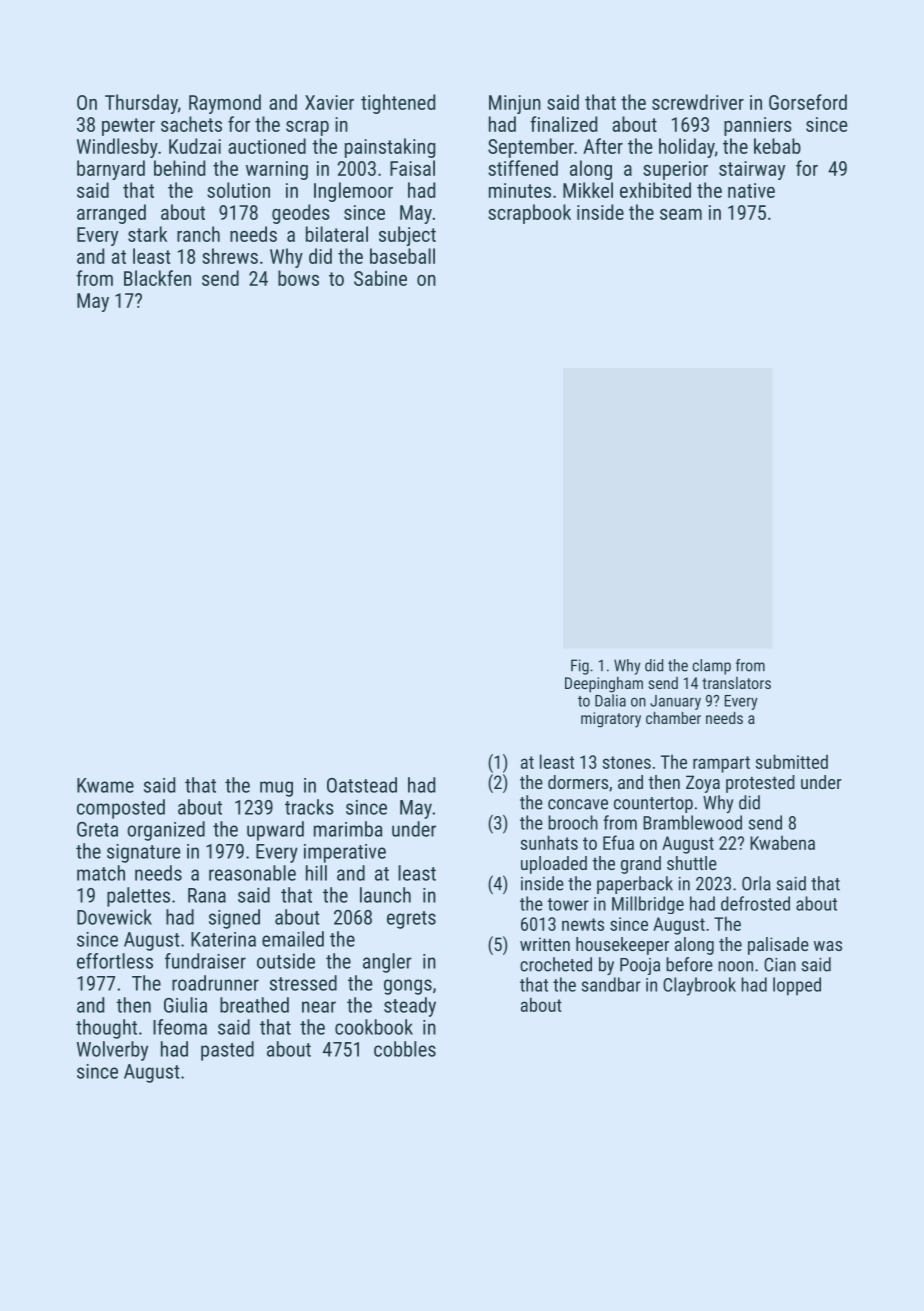 The height and width of the page is (1311, 924). Describe the element at coordinates (698, 102) in the page. I see `screwdriver` at that location.
